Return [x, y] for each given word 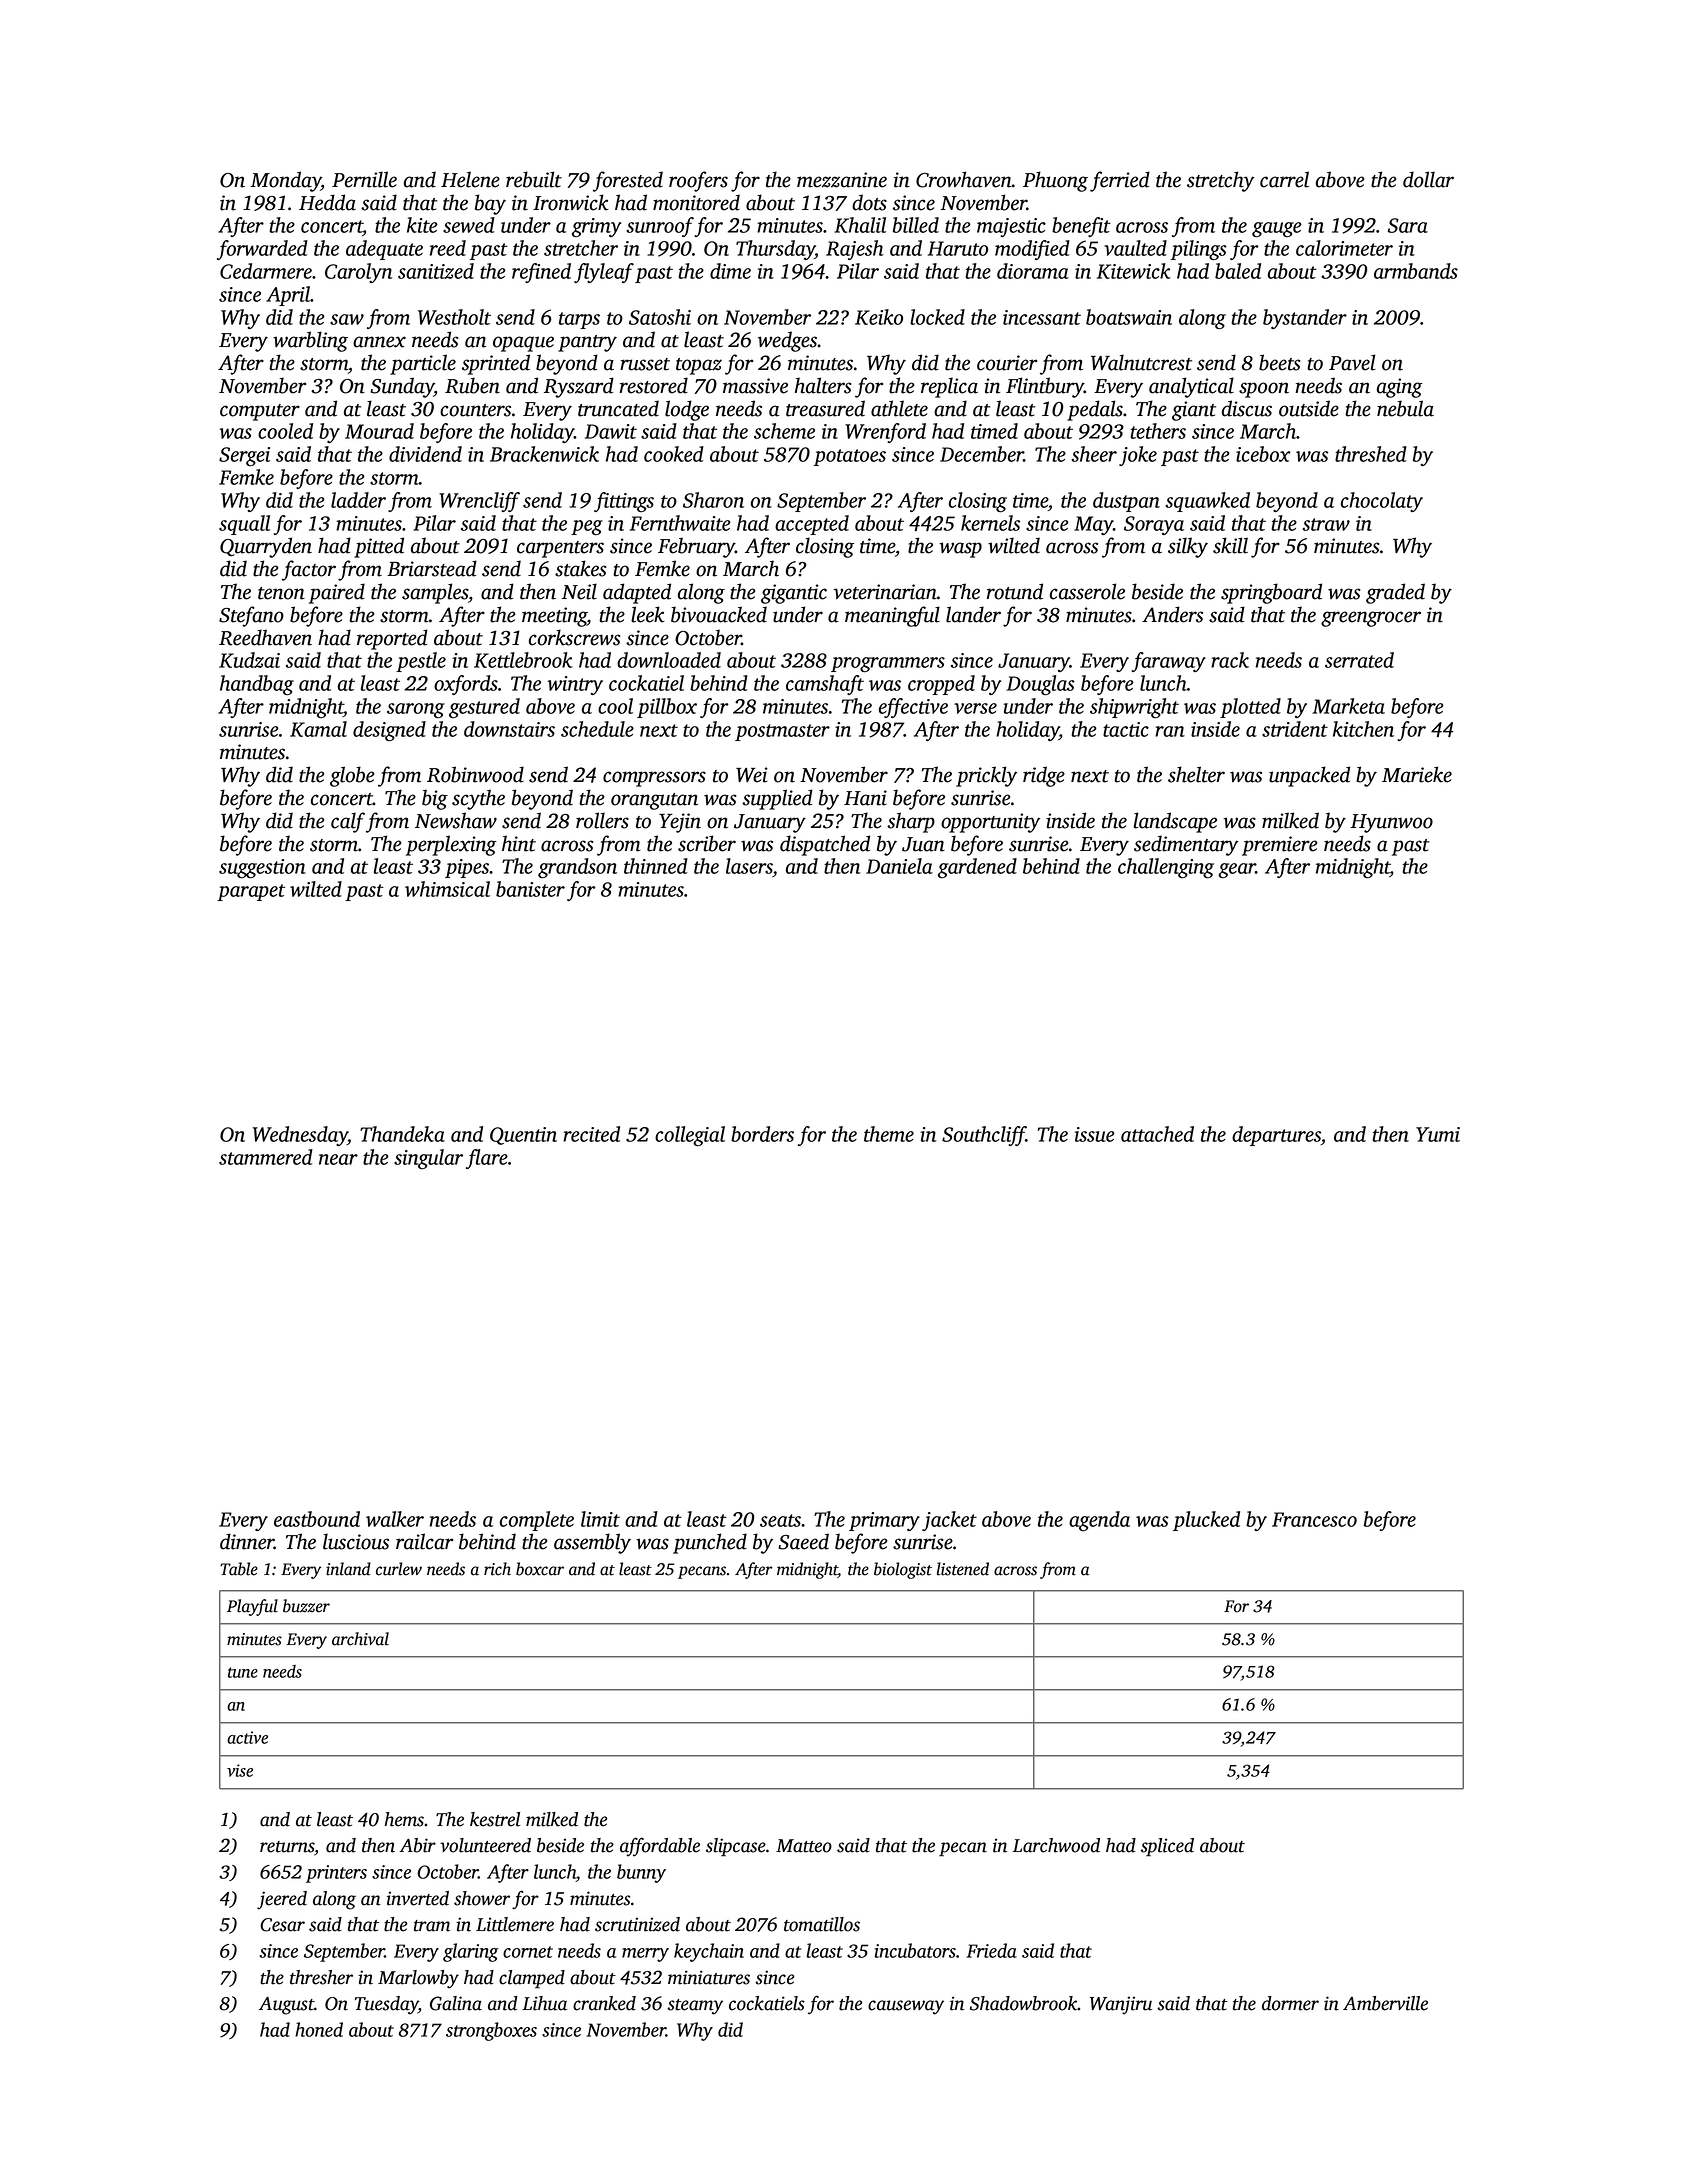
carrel [1284, 179]
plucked [1206, 1521]
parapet [251, 892]
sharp [911, 822]
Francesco [1314, 1519]
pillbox [667, 708]
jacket [949, 1521]
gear [1237, 871]
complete [537, 1521]
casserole [1087, 591]
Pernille [364, 179]
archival [360, 1639]
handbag [257, 685]
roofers [698, 181]
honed [319, 2029]
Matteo [804, 1846]
